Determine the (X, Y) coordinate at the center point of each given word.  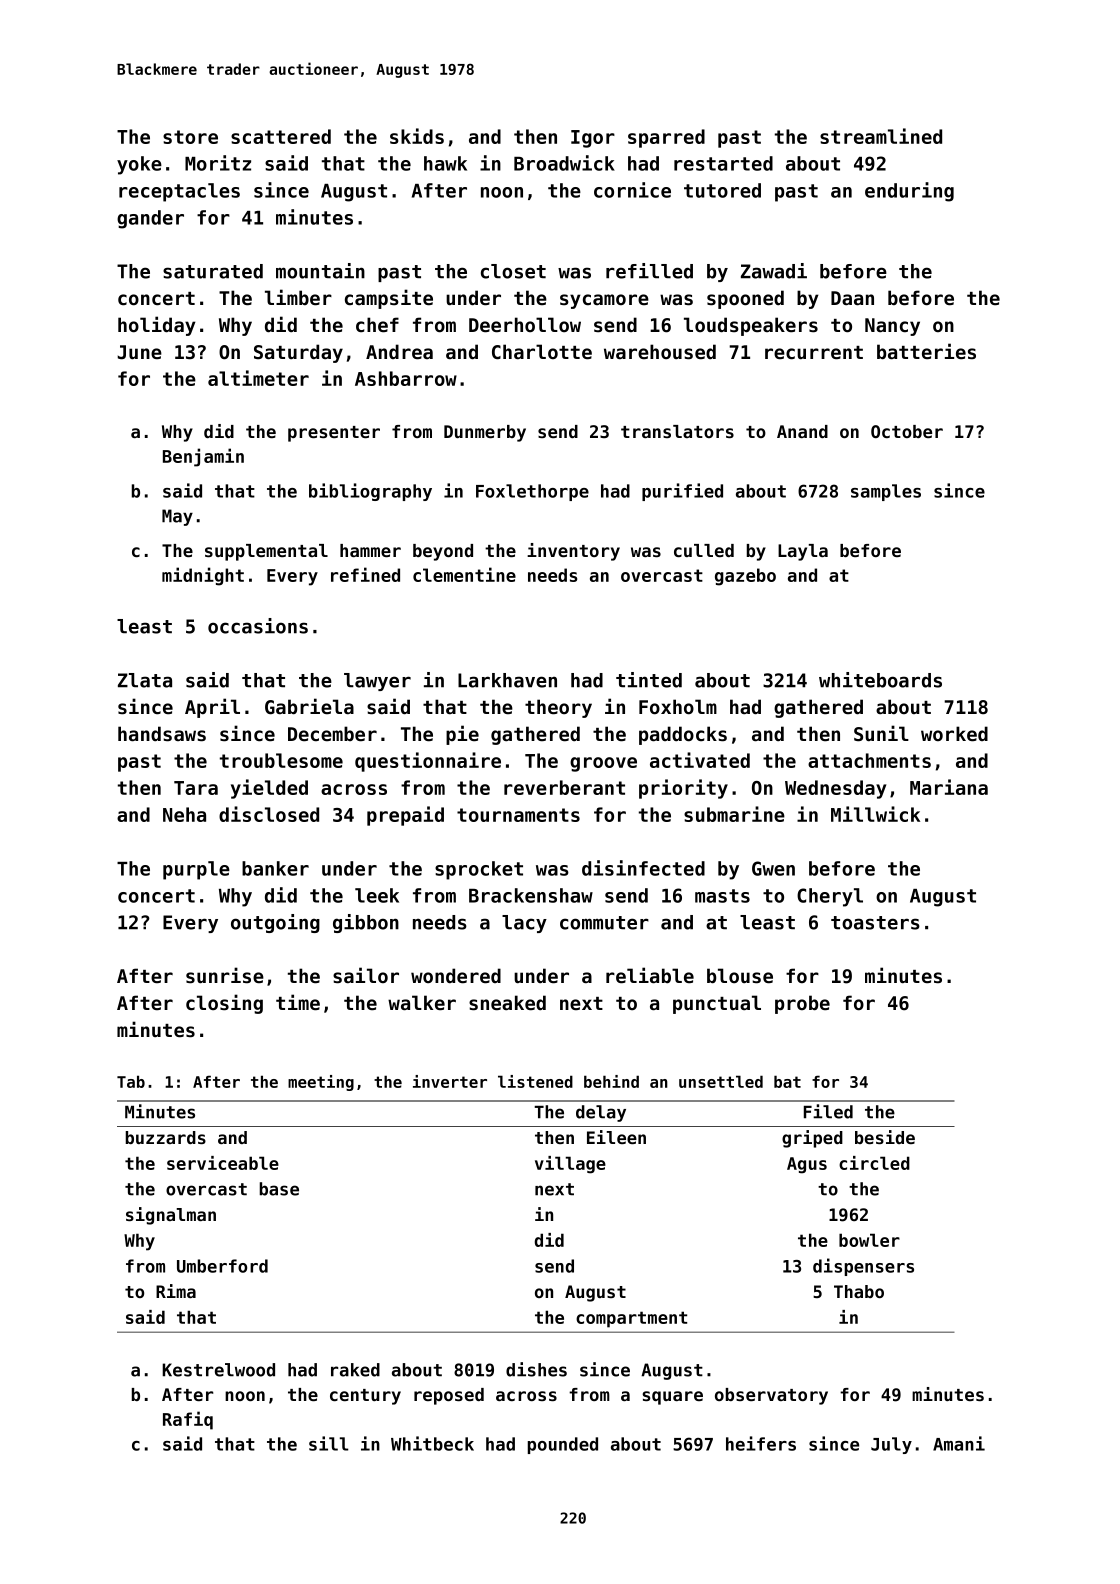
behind (611, 1081)
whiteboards (880, 680)
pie (462, 735)
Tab (131, 1081)
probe (802, 1004)
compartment (631, 1319)
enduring (909, 192)
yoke (139, 165)
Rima (176, 1291)
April (212, 708)
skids (417, 136)
